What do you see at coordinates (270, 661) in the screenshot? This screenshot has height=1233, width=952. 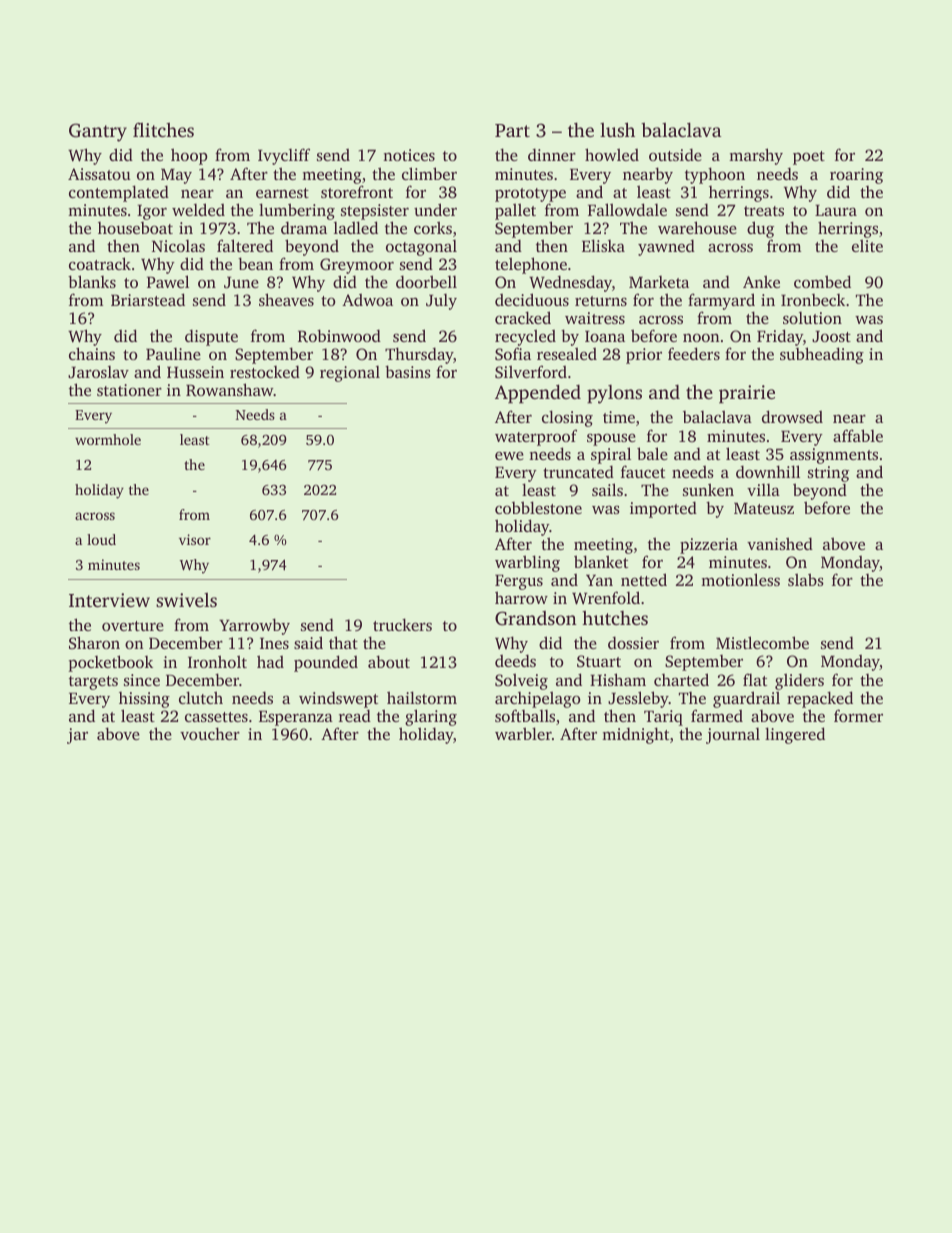 I see `had` at bounding box center [270, 661].
